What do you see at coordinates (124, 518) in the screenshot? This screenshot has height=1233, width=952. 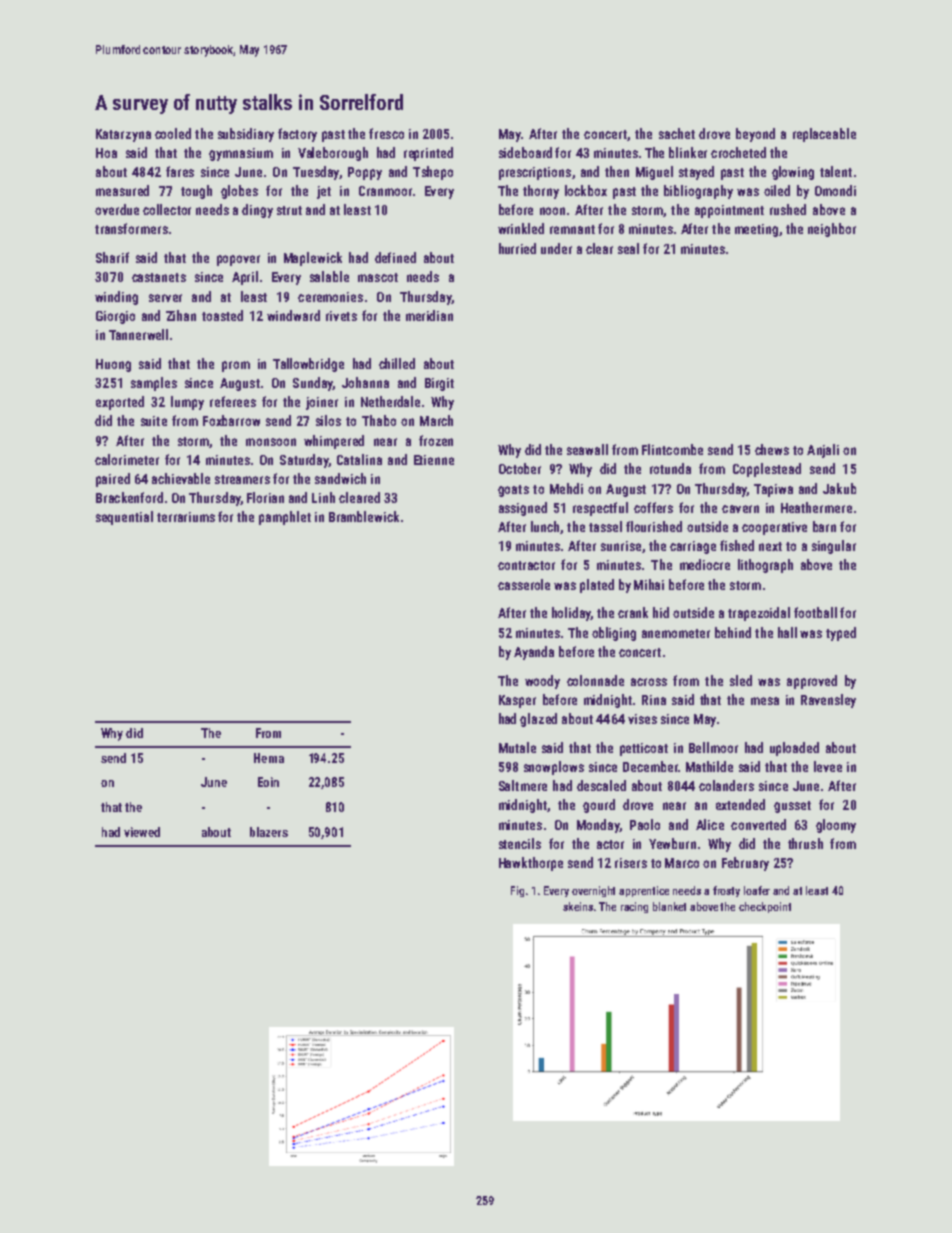 I see `sequential` at bounding box center [124, 518].
